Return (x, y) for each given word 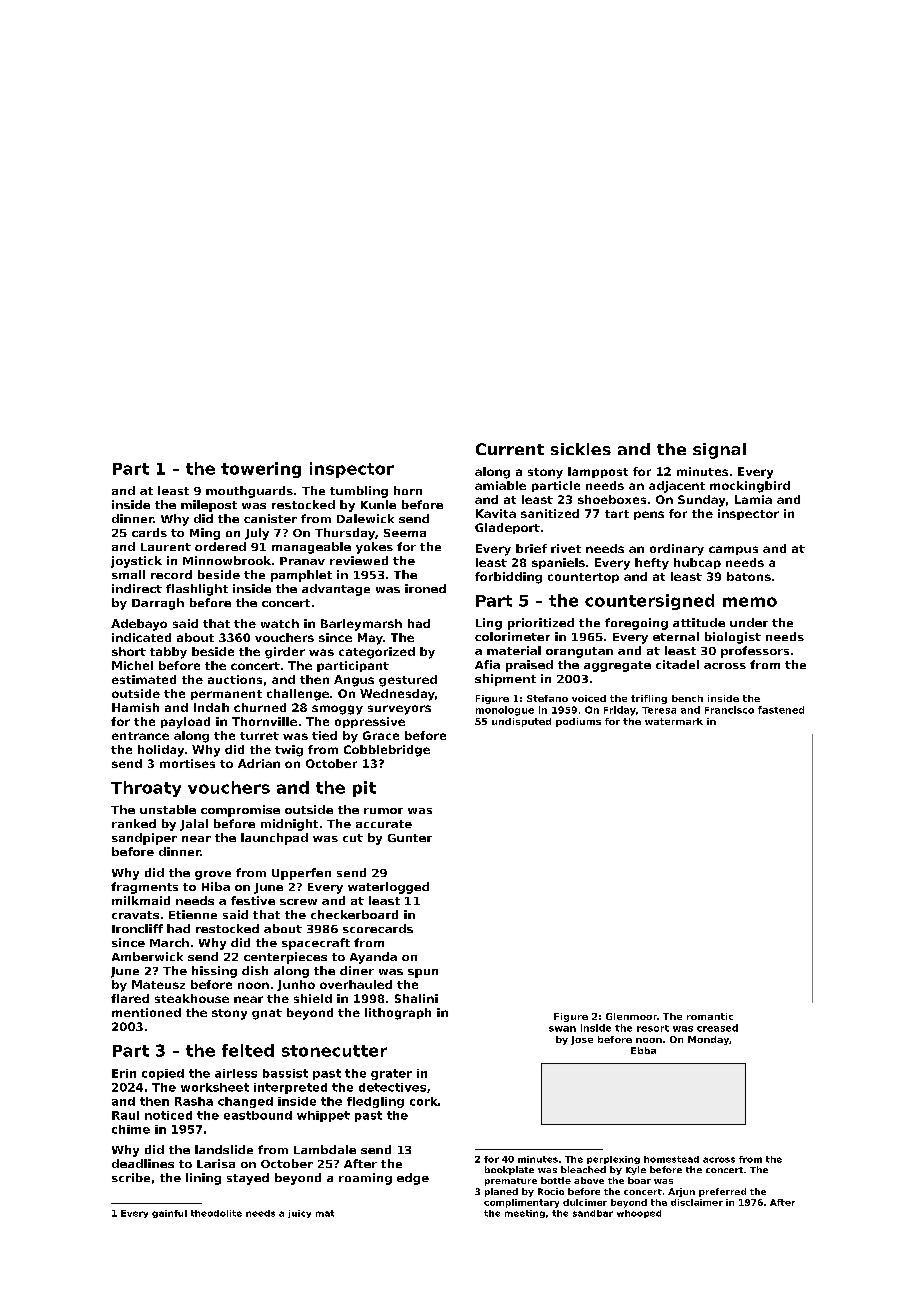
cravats (135, 915)
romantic (710, 1016)
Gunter (410, 838)
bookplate (509, 1170)
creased (717, 1028)
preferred (722, 1192)
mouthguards (249, 492)
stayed (248, 1179)
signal (719, 451)
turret (259, 736)
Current (510, 449)
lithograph (398, 1014)
